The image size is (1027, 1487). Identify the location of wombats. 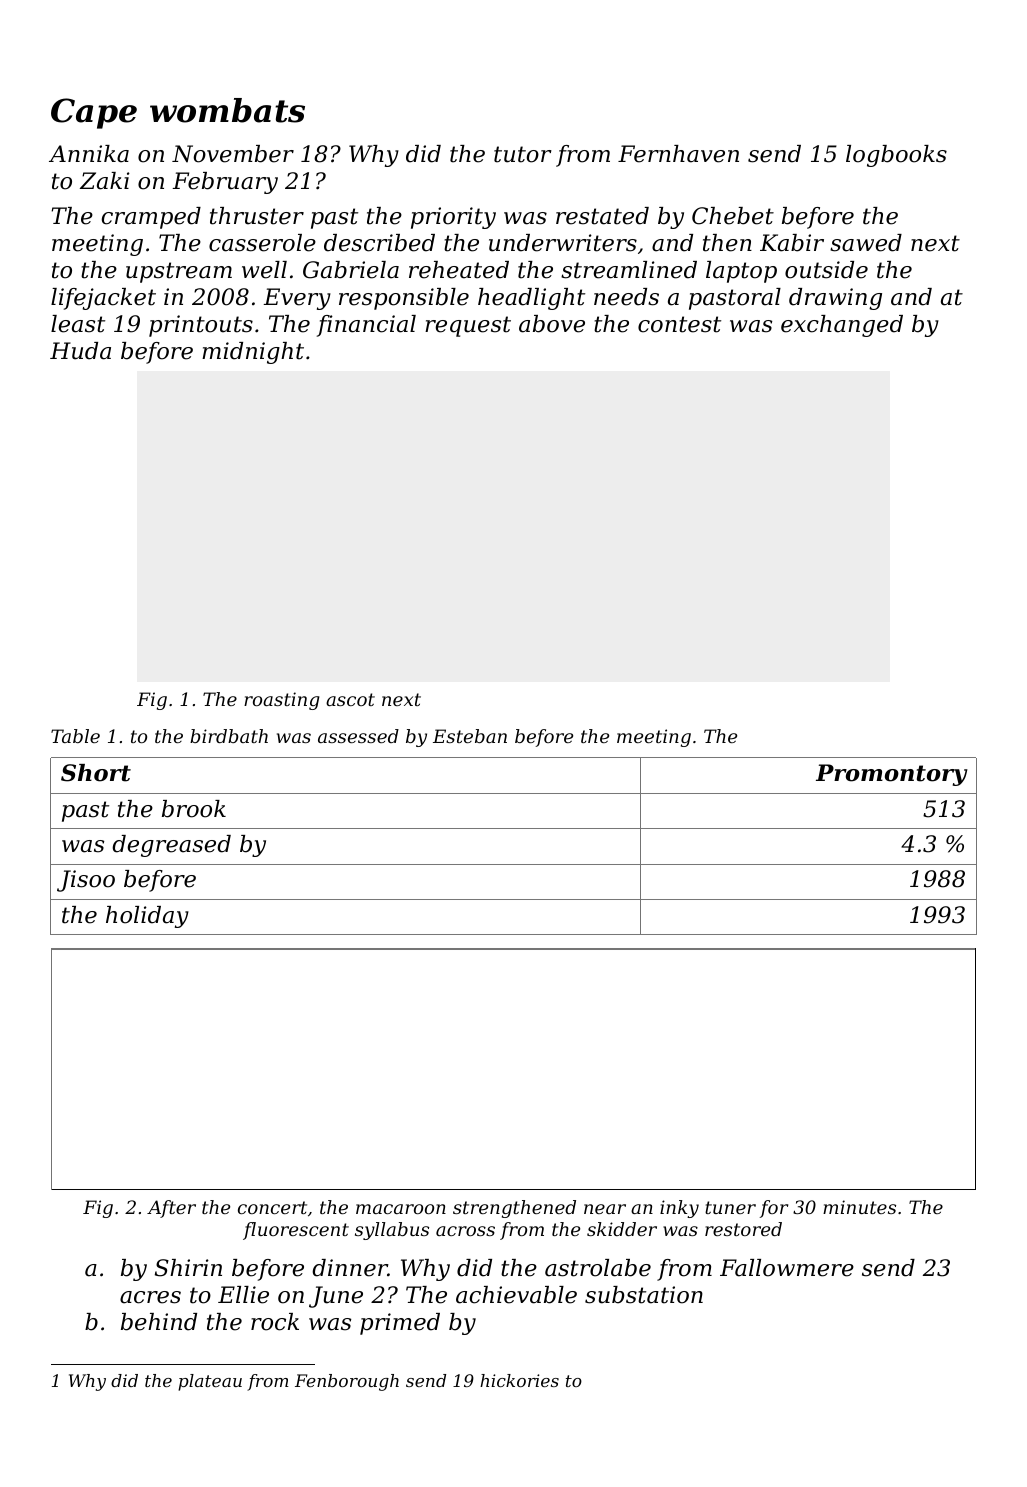
(227, 110).
